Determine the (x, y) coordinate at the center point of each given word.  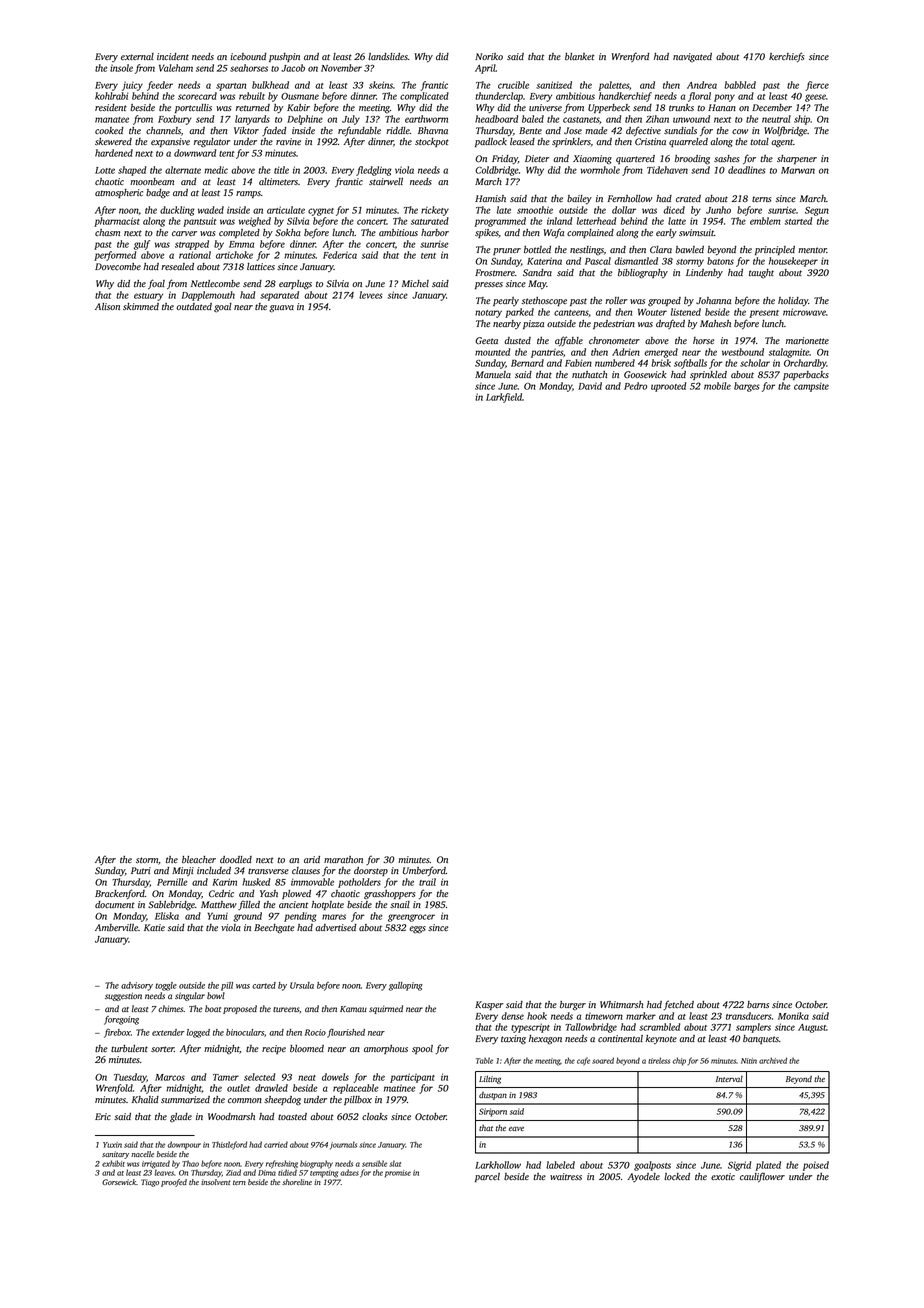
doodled (236, 859)
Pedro (635, 386)
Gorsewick (119, 1182)
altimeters (278, 181)
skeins (381, 85)
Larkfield (504, 398)
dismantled (636, 261)
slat (395, 1163)
